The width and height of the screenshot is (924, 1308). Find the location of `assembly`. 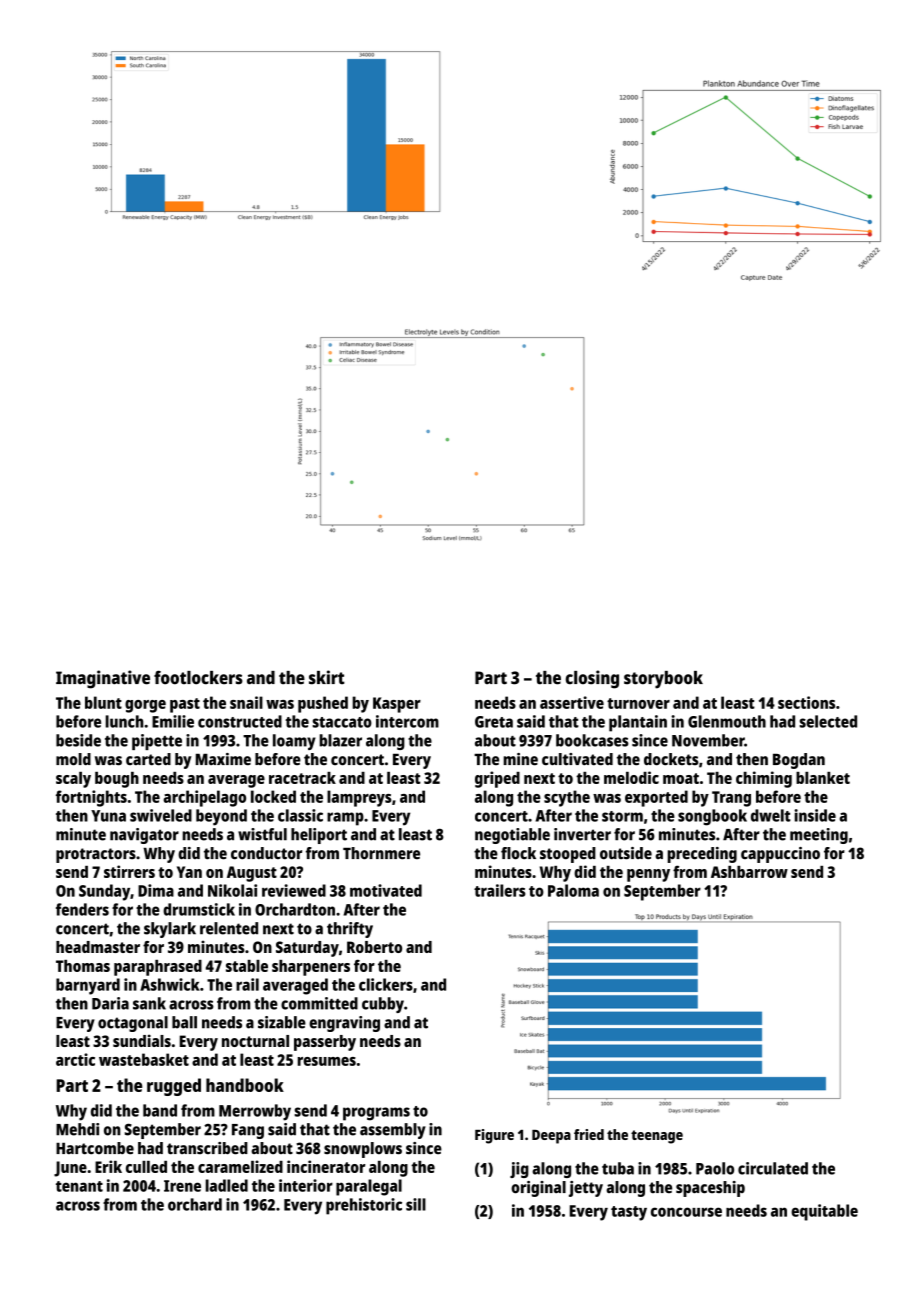

assembly is located at coordinates (393, 1131).
